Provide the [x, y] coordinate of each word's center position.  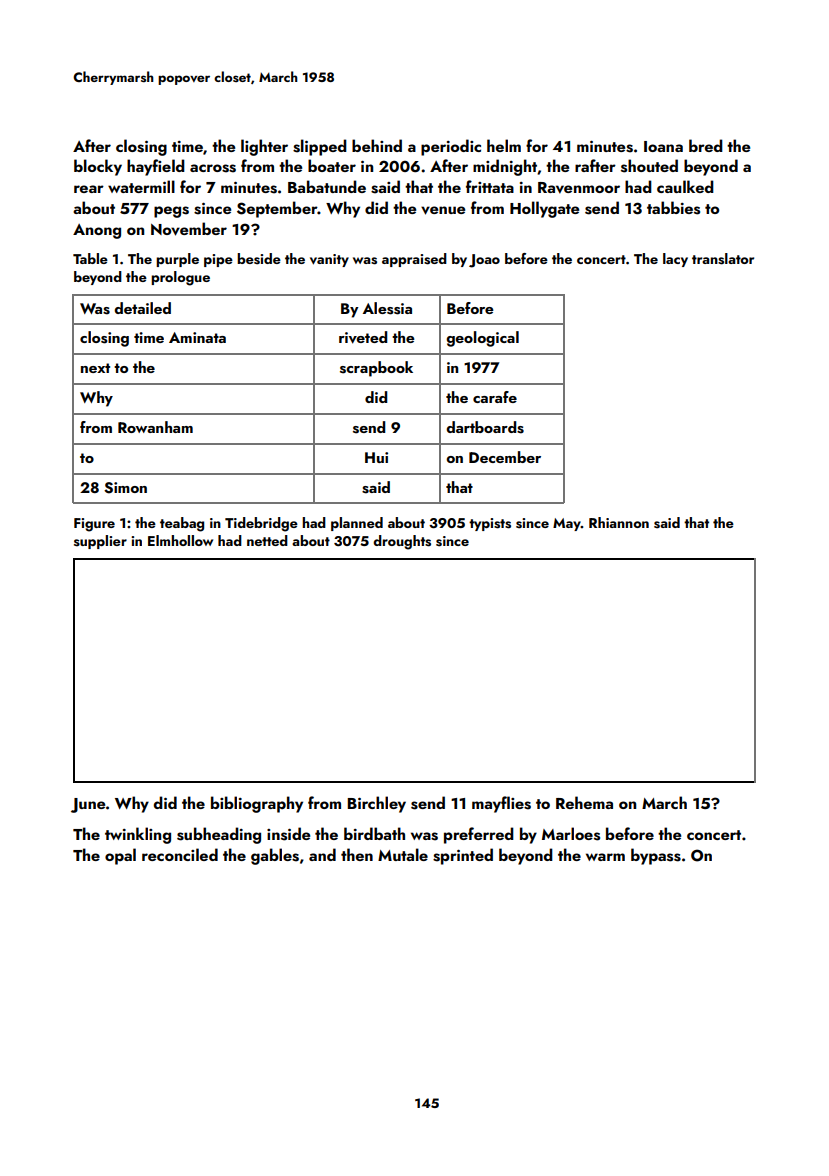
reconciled [180, 854]
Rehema [584, 802]
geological [482, 339]
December [505, 457]
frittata [490, 186]
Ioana [663, 146]
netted [267, 540]
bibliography [257, 804]
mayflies [501, 804]
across [213, 168]
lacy [675, 260]
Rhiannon [619, 522]
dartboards [485, 427]
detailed [142, 308]
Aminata [197, 337]
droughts [402, 542]
